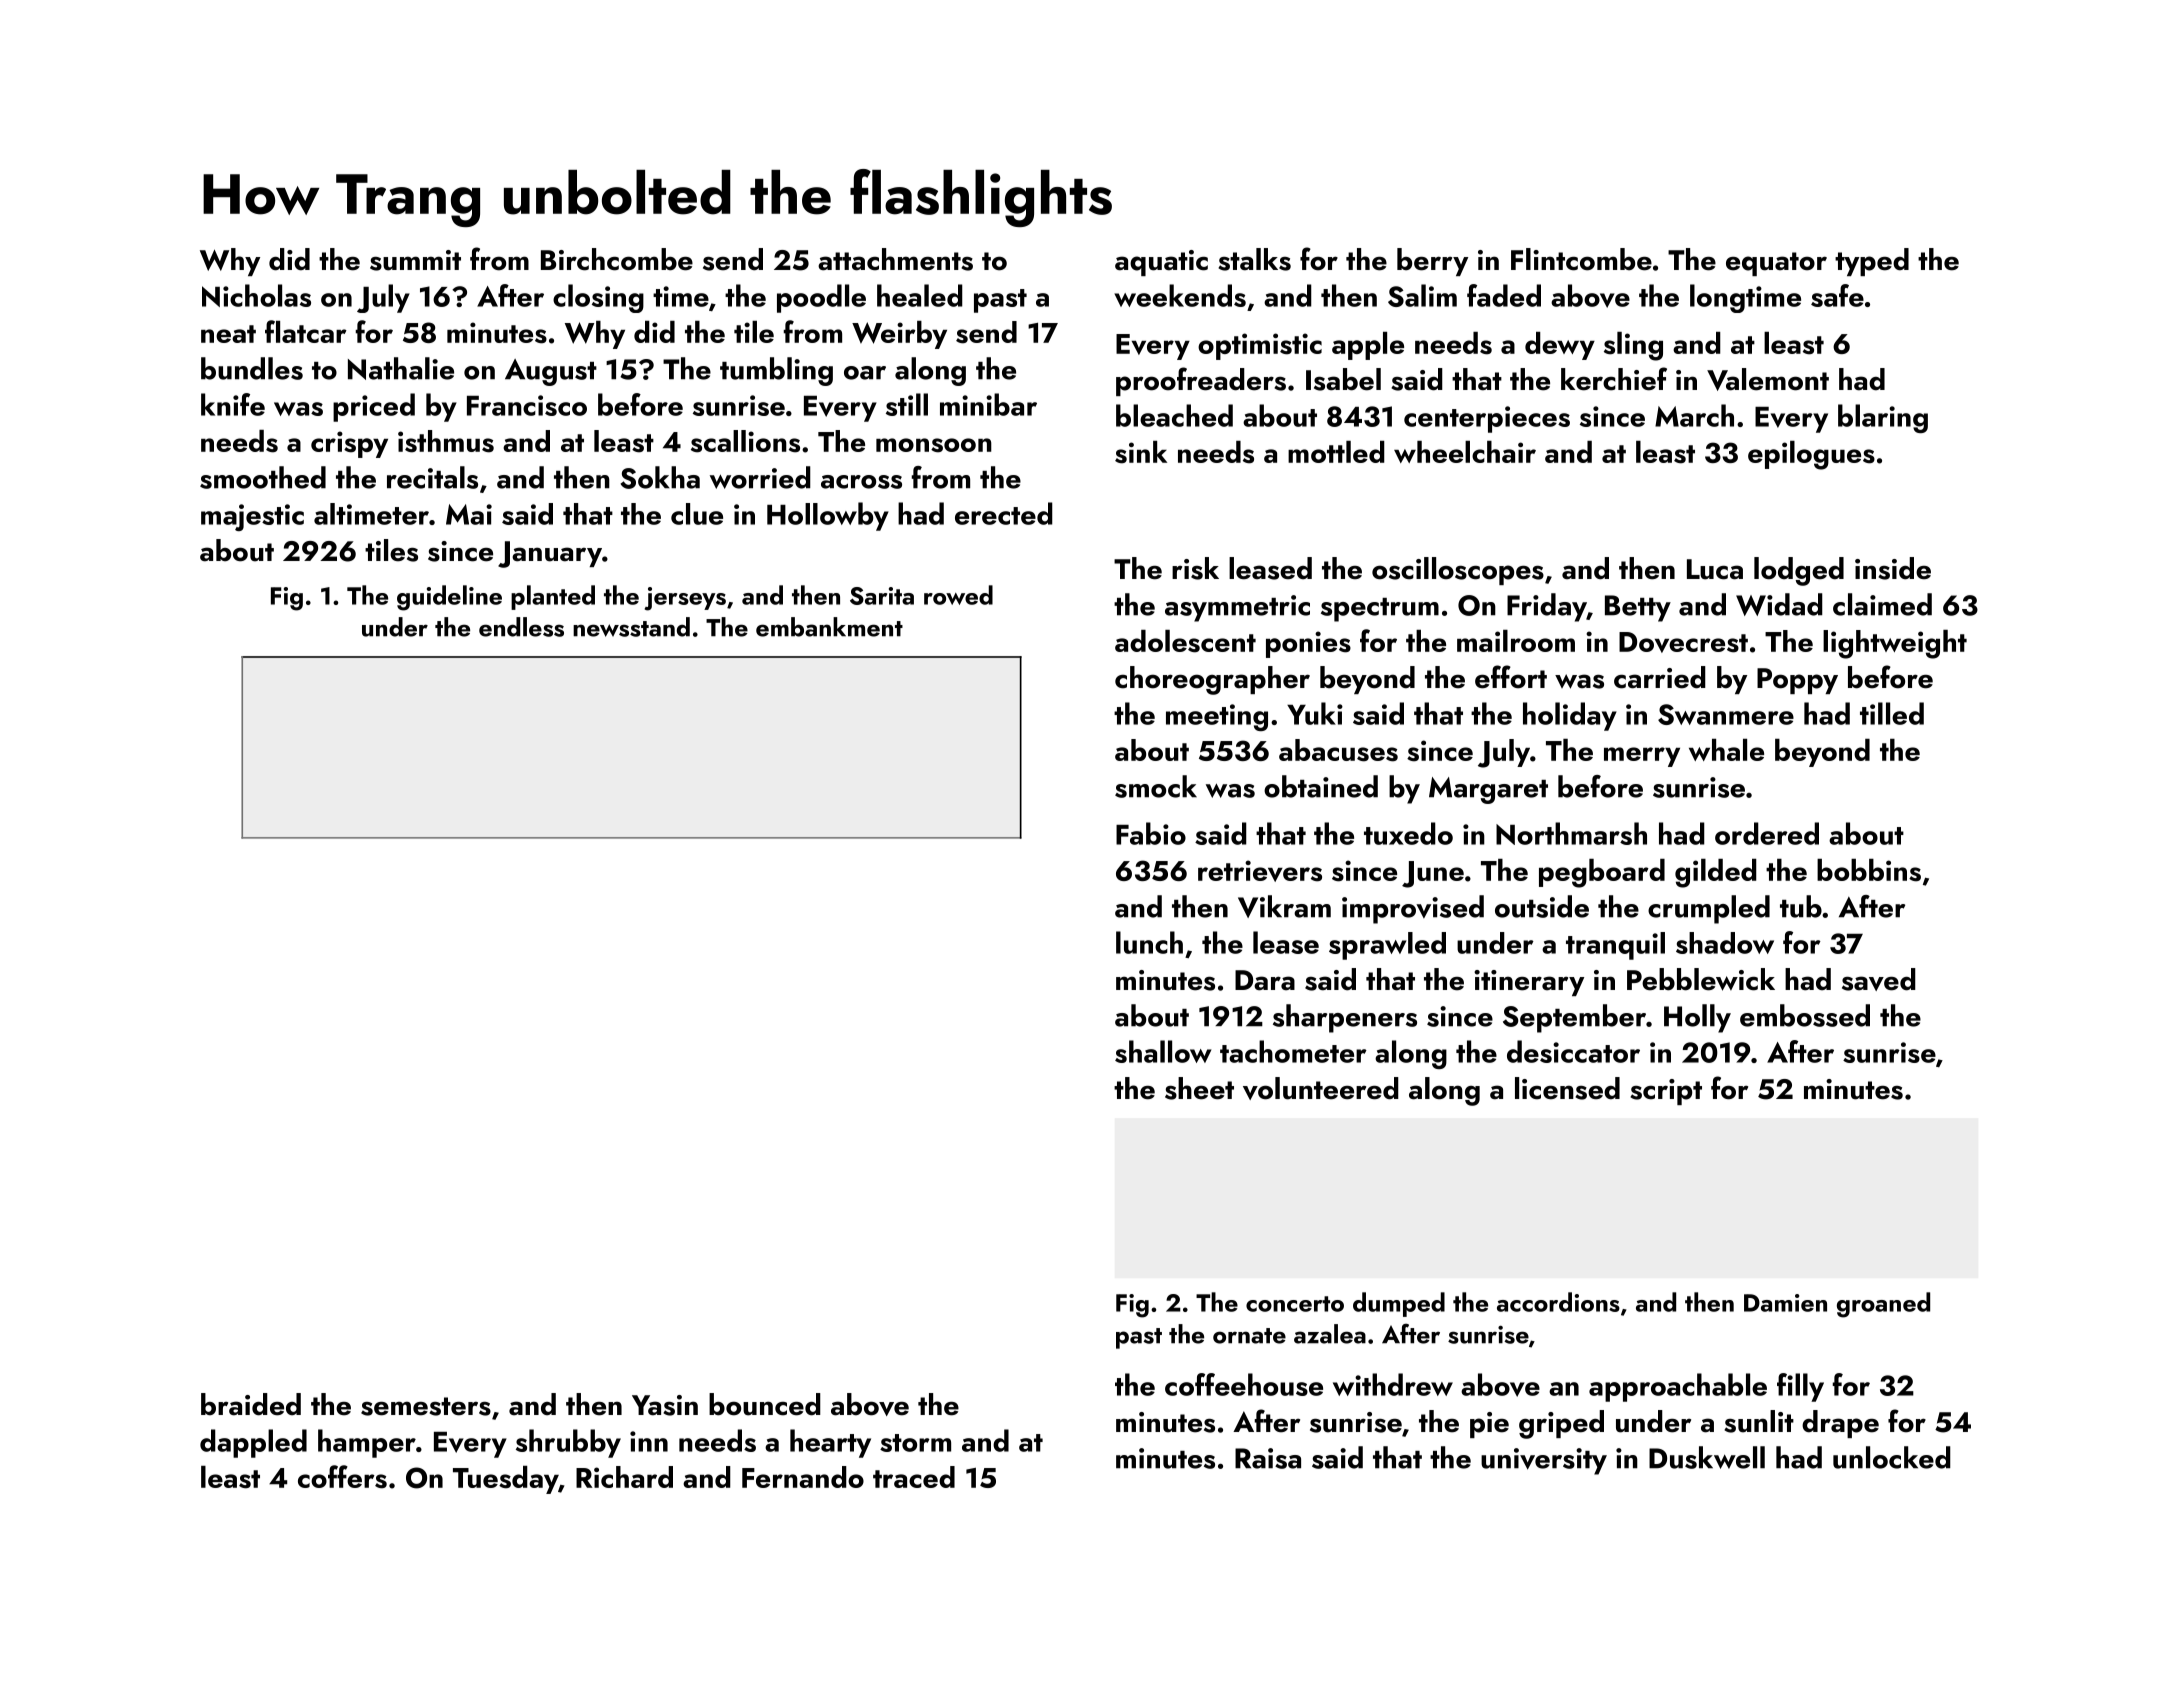 This document has width=2178, height=1683. What do you see at coordinates (1614, 379) in the document?
I see `kerchief` at bounding box center [1614, 379].
